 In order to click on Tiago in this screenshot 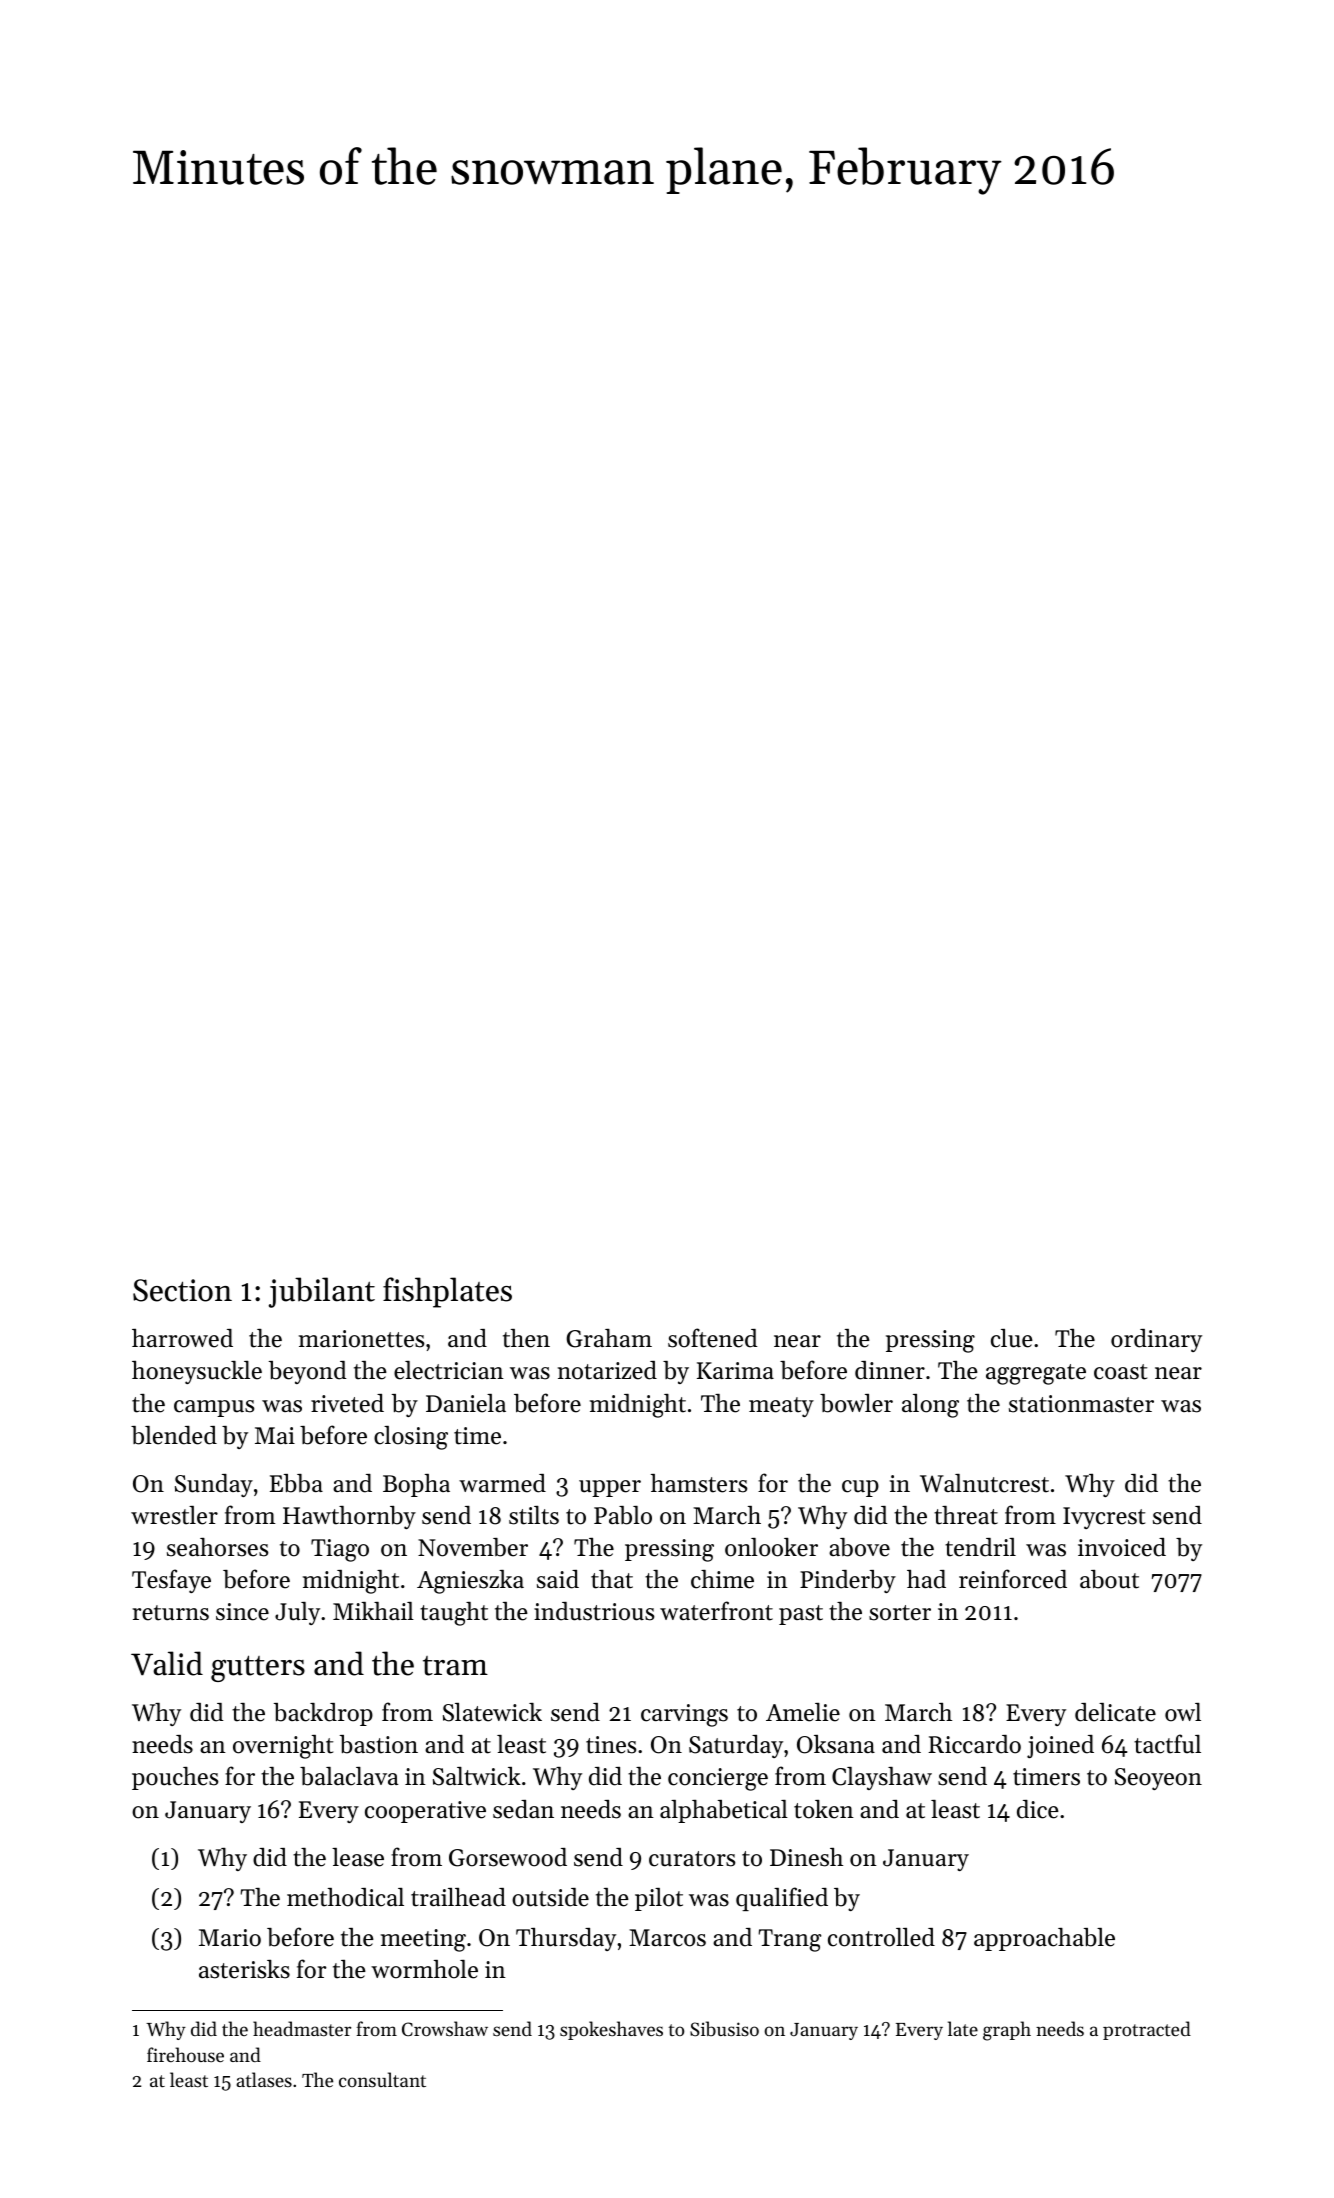, I will do `click(340, 1550)`.
